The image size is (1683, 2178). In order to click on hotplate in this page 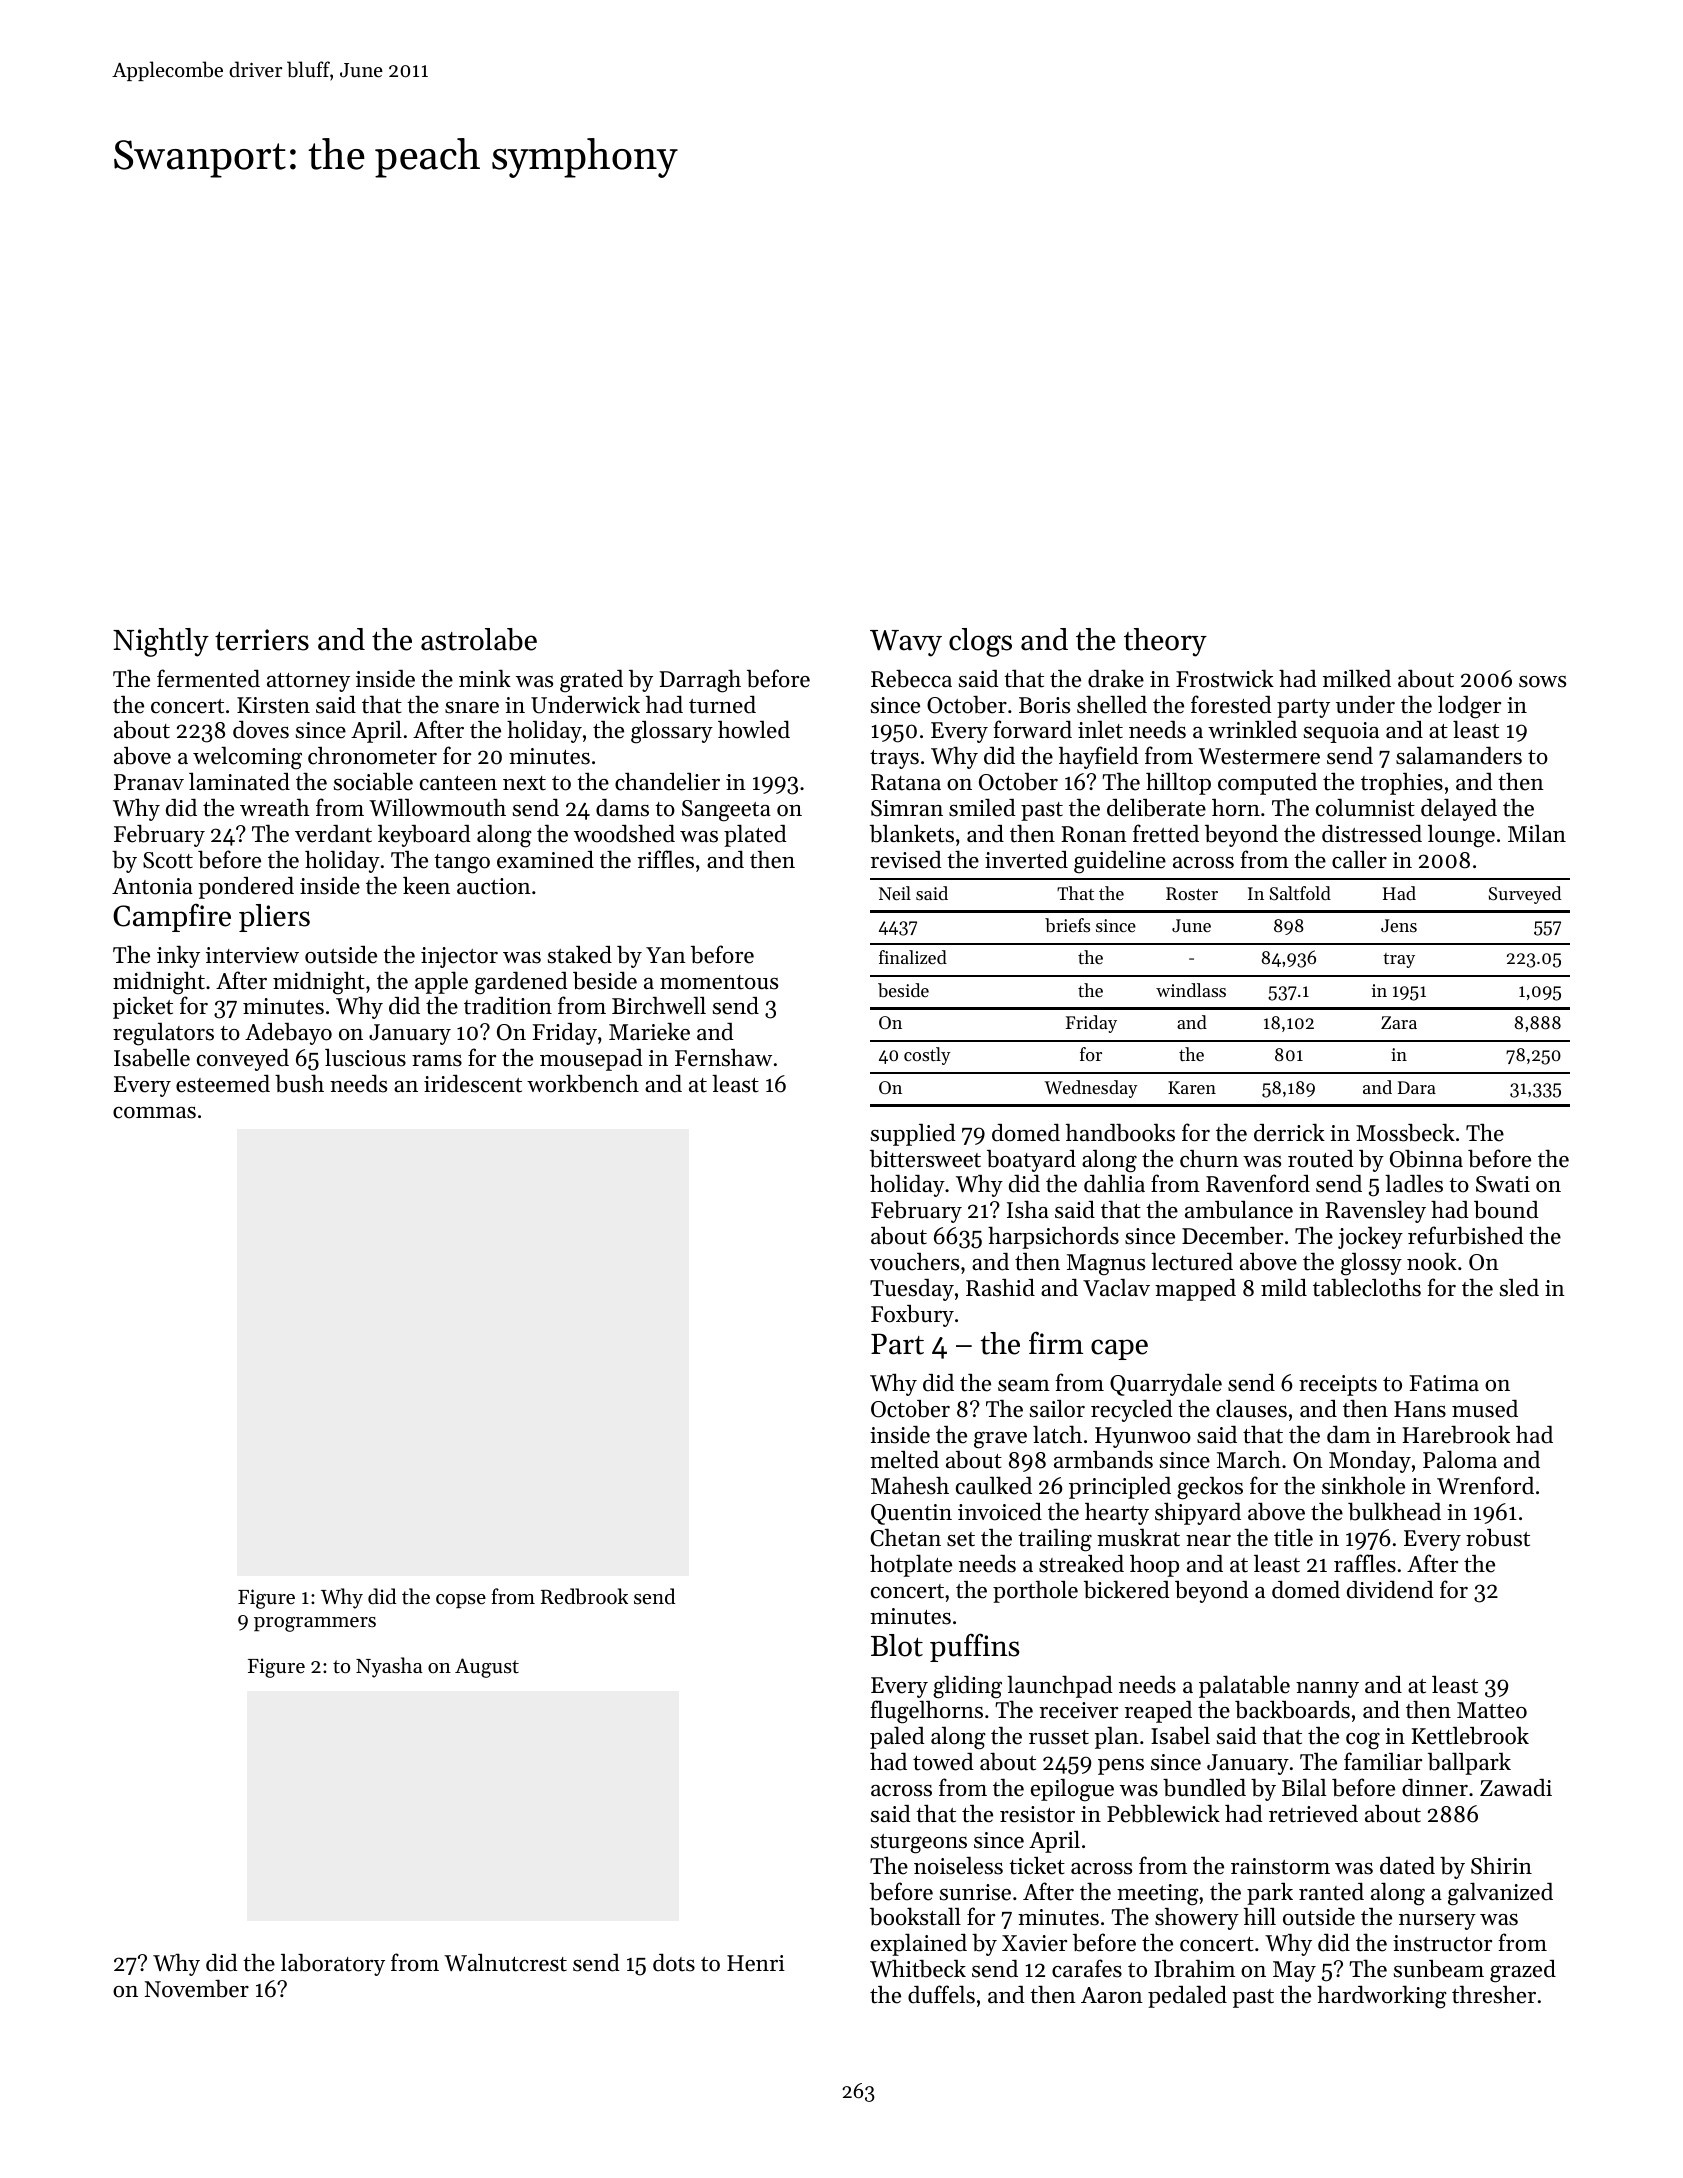, I will do `click(911, 1565)`.
